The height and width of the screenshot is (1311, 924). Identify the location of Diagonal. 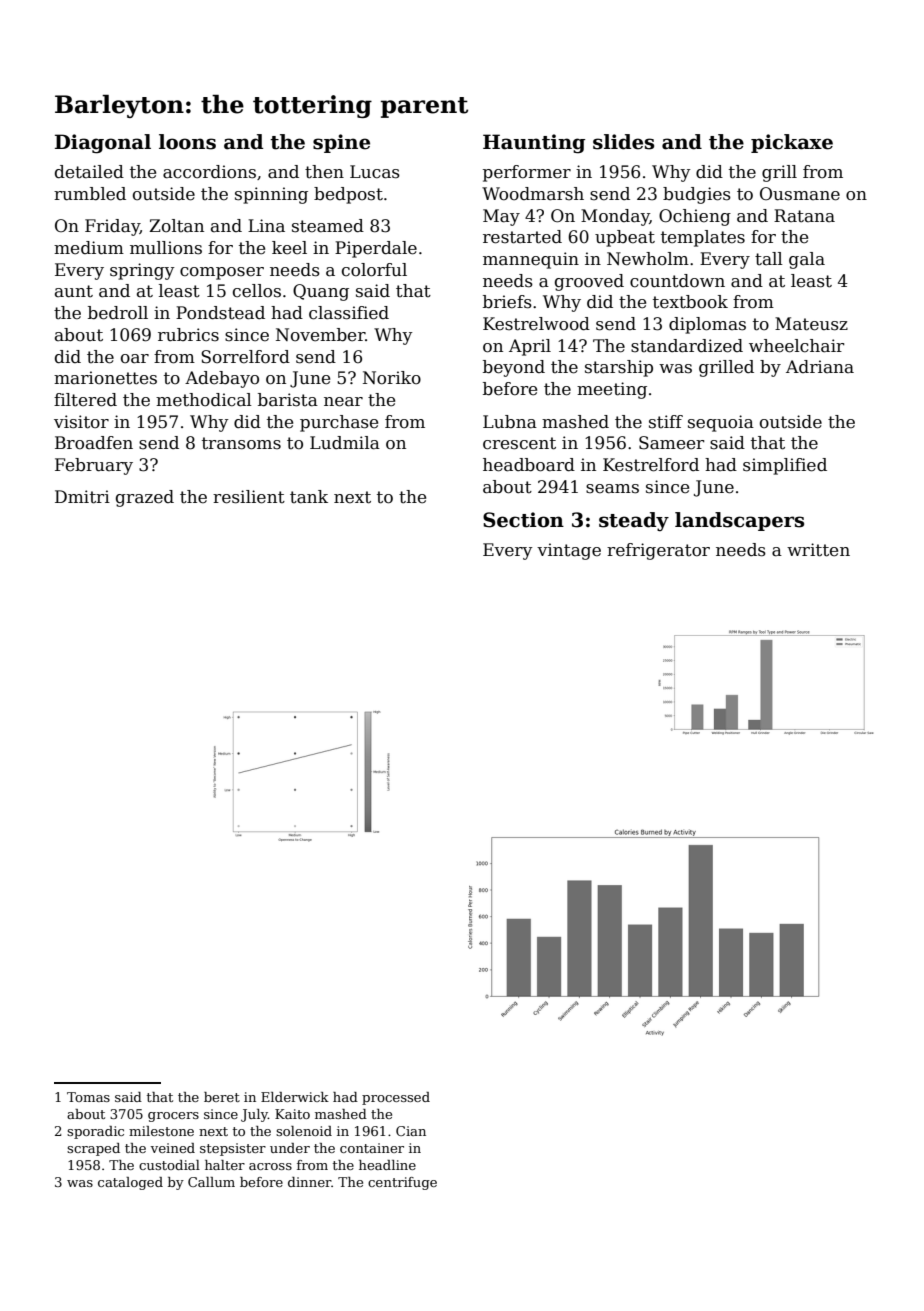
(103, 144).
